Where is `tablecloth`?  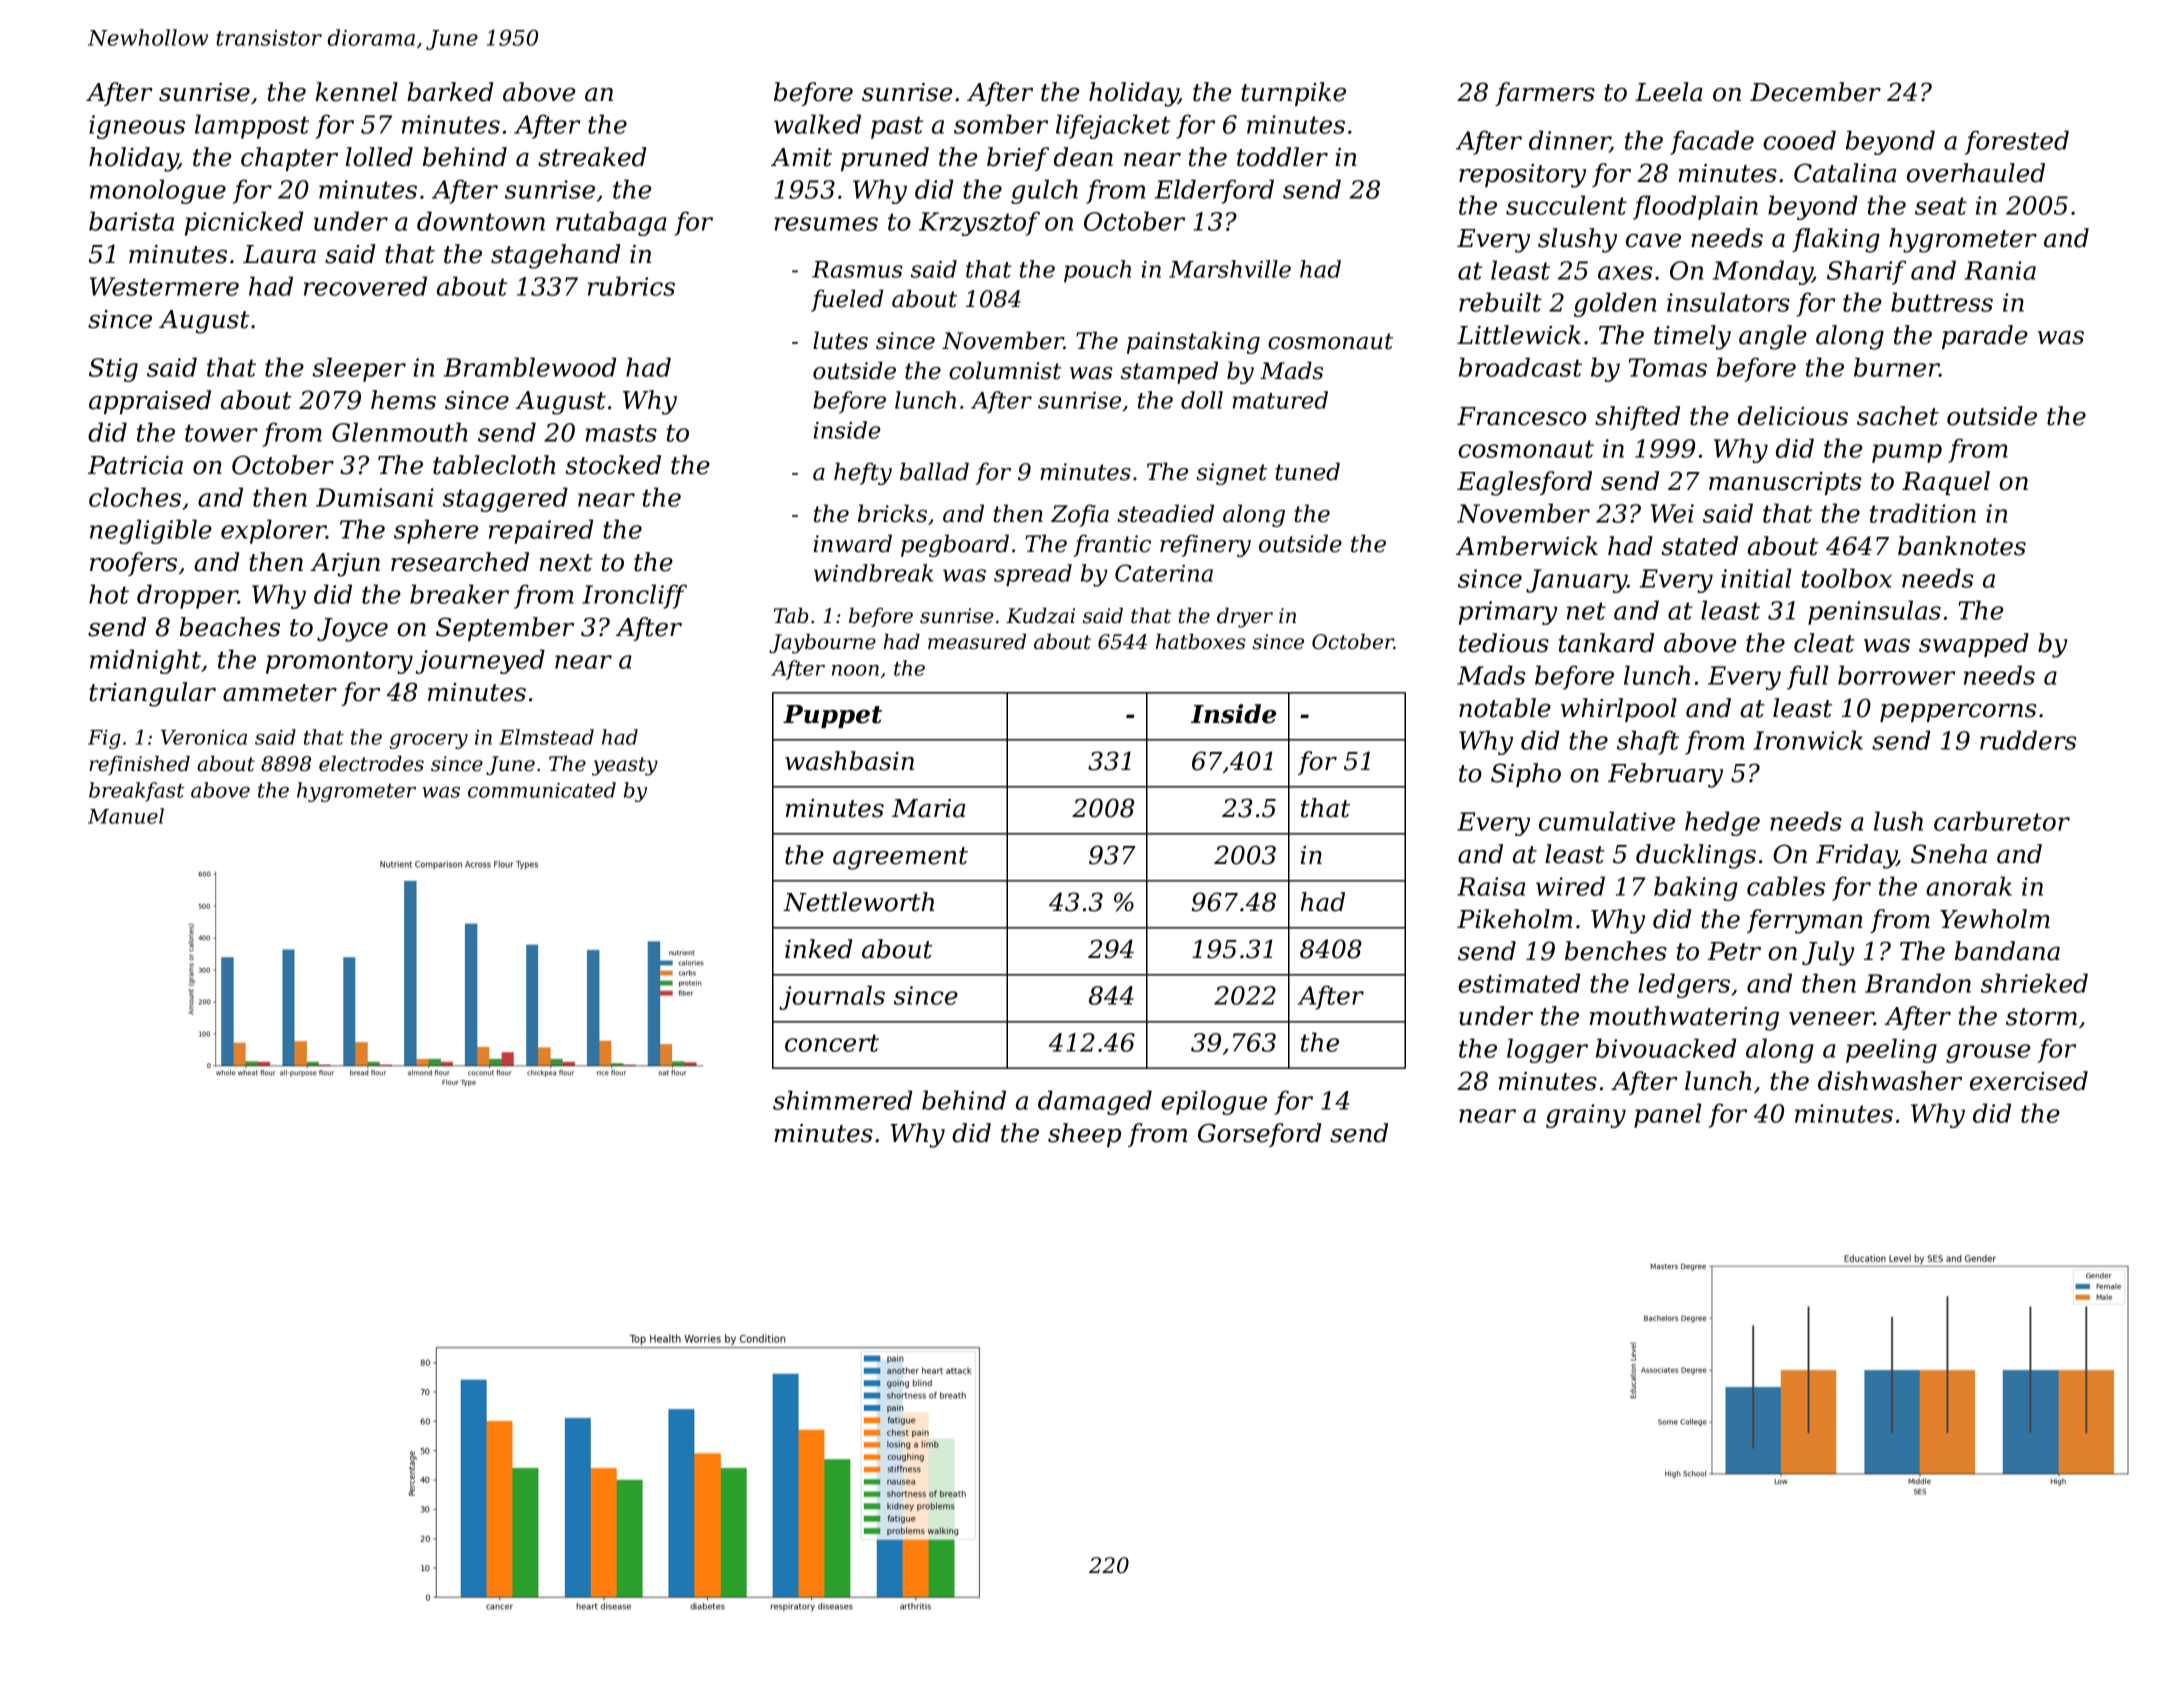 tablecloth is located at coordinates (494, 465).
